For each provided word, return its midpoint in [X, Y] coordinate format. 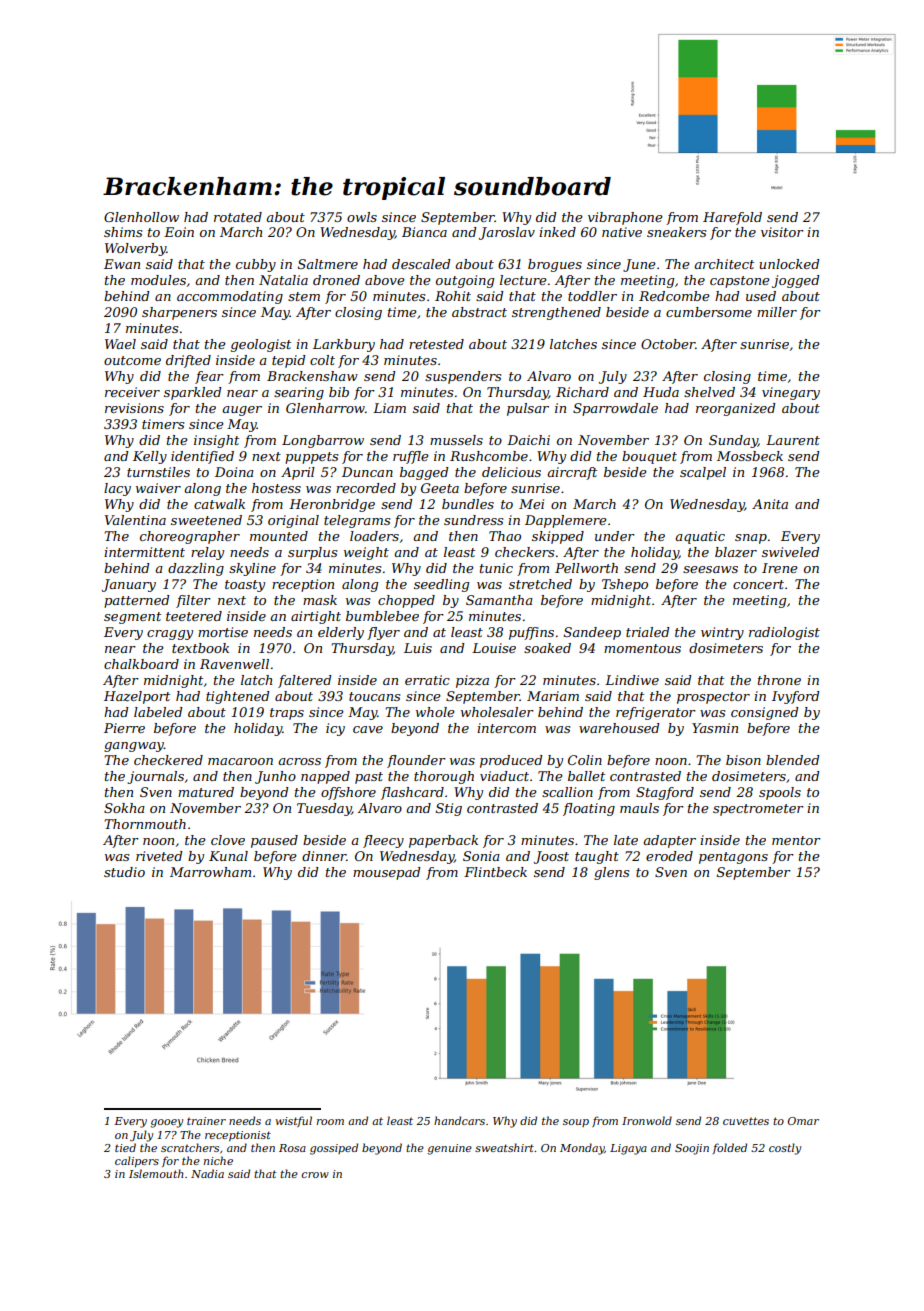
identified [202, 457]
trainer [206, 1121]
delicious [511, 472]
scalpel [703, 473]
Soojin [692, 1149]
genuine [449, 1149]
